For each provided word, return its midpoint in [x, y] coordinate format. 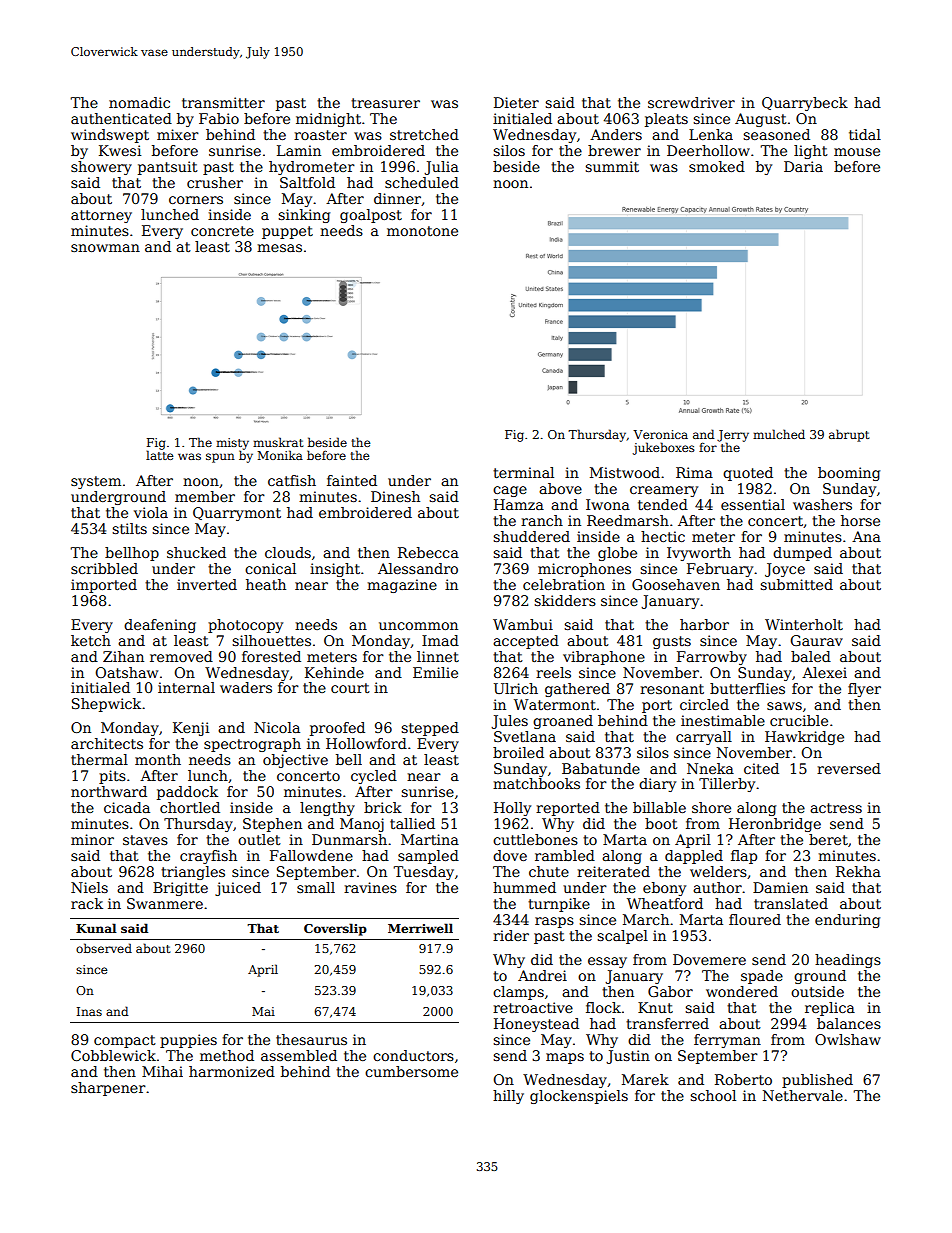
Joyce [785, 570]
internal [186, 687]
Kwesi [120, 150]
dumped [802, 554]
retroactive [533, 1007]
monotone [422, 231]
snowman [105, 248]
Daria [803, 166]
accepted [526, 642]
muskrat [278, 442]
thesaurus [311, 1039]
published [817, 1081]
